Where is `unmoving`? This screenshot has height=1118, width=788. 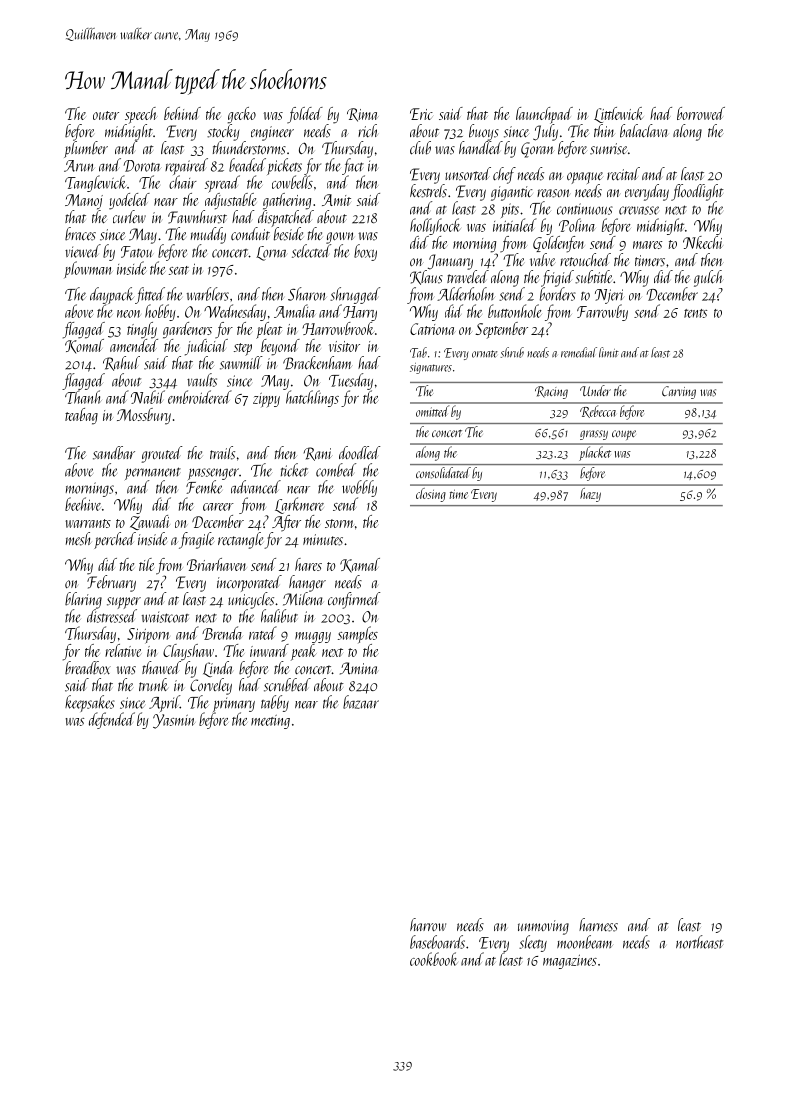
unmoving is located at coordinates (543, 927).
